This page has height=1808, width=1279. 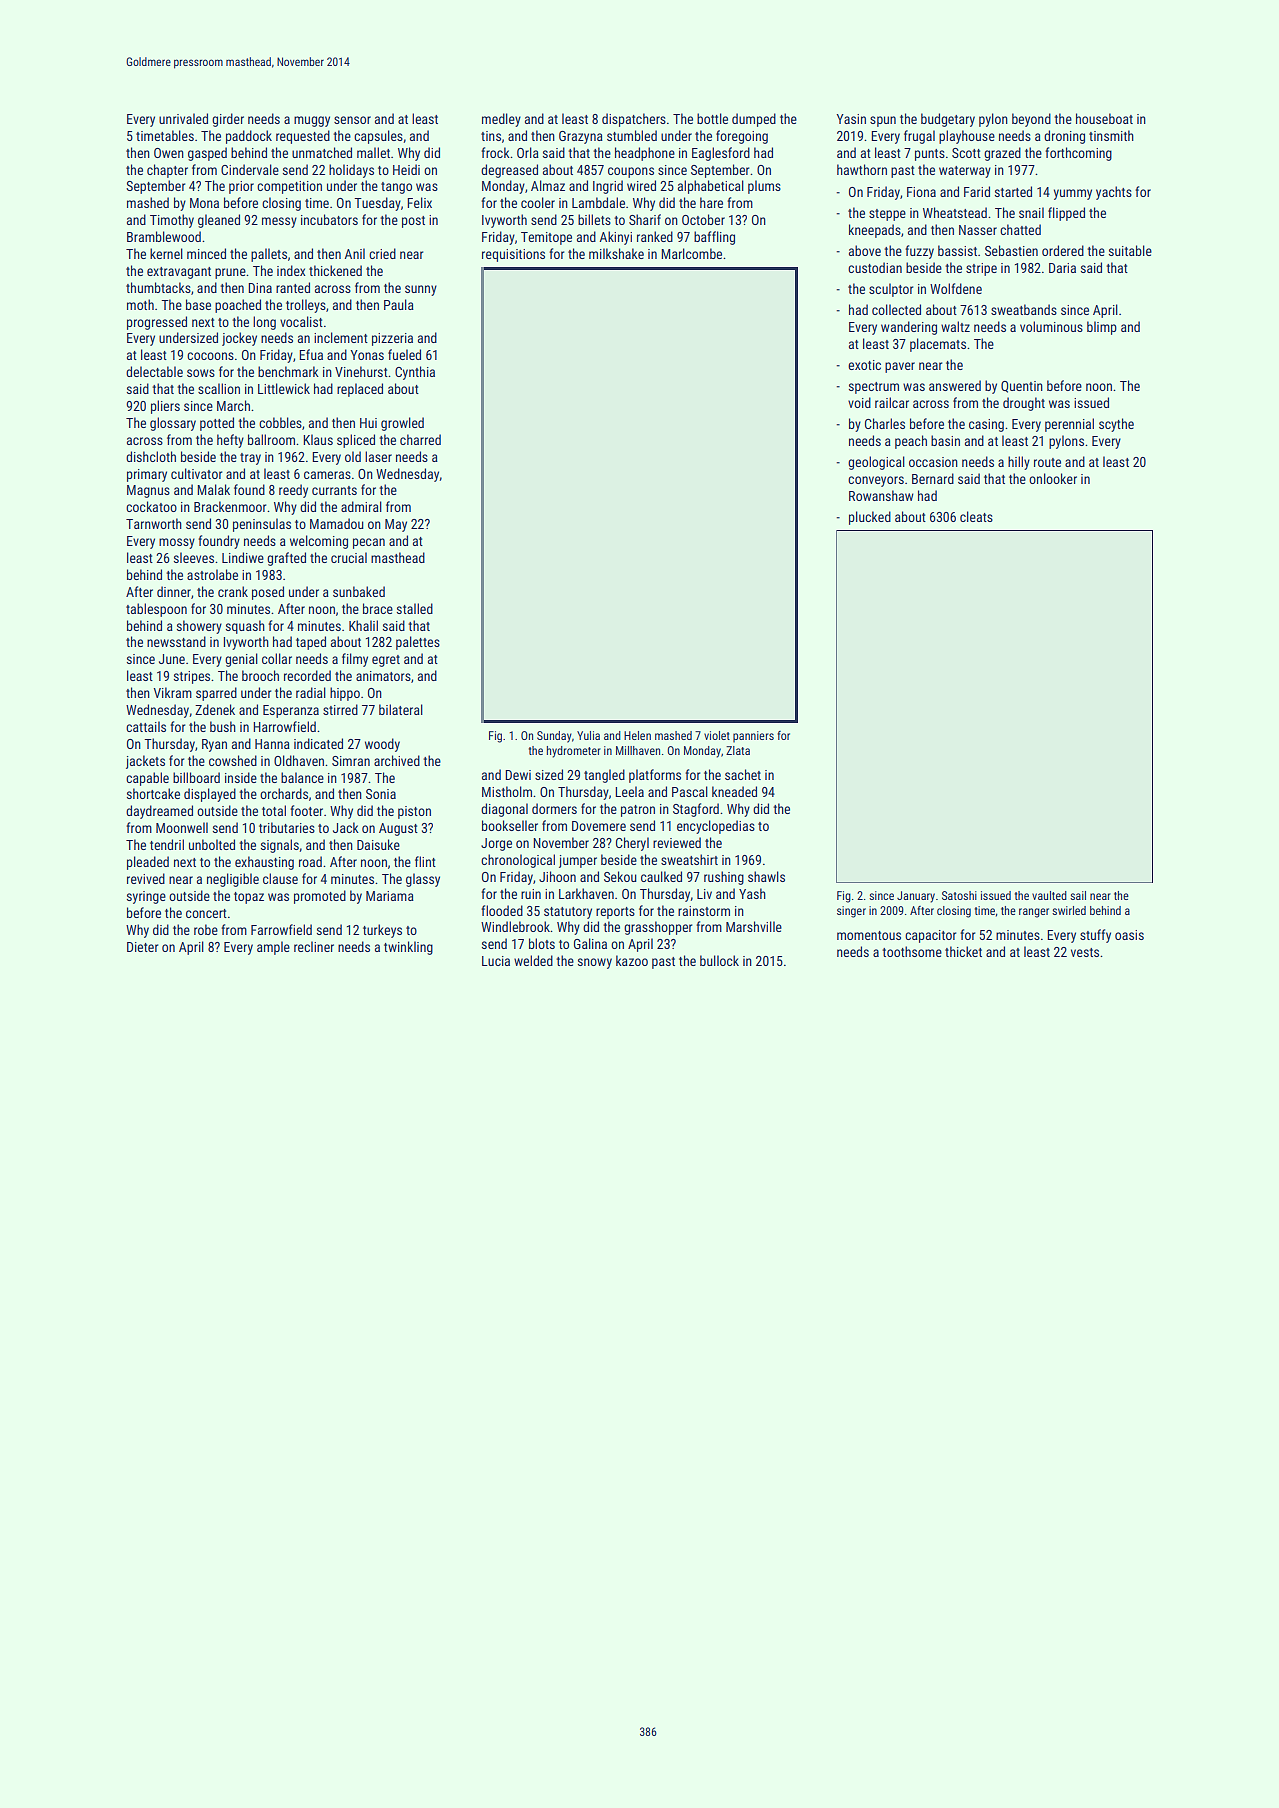 I want to click on Felix, so click(x=419, y=202).
